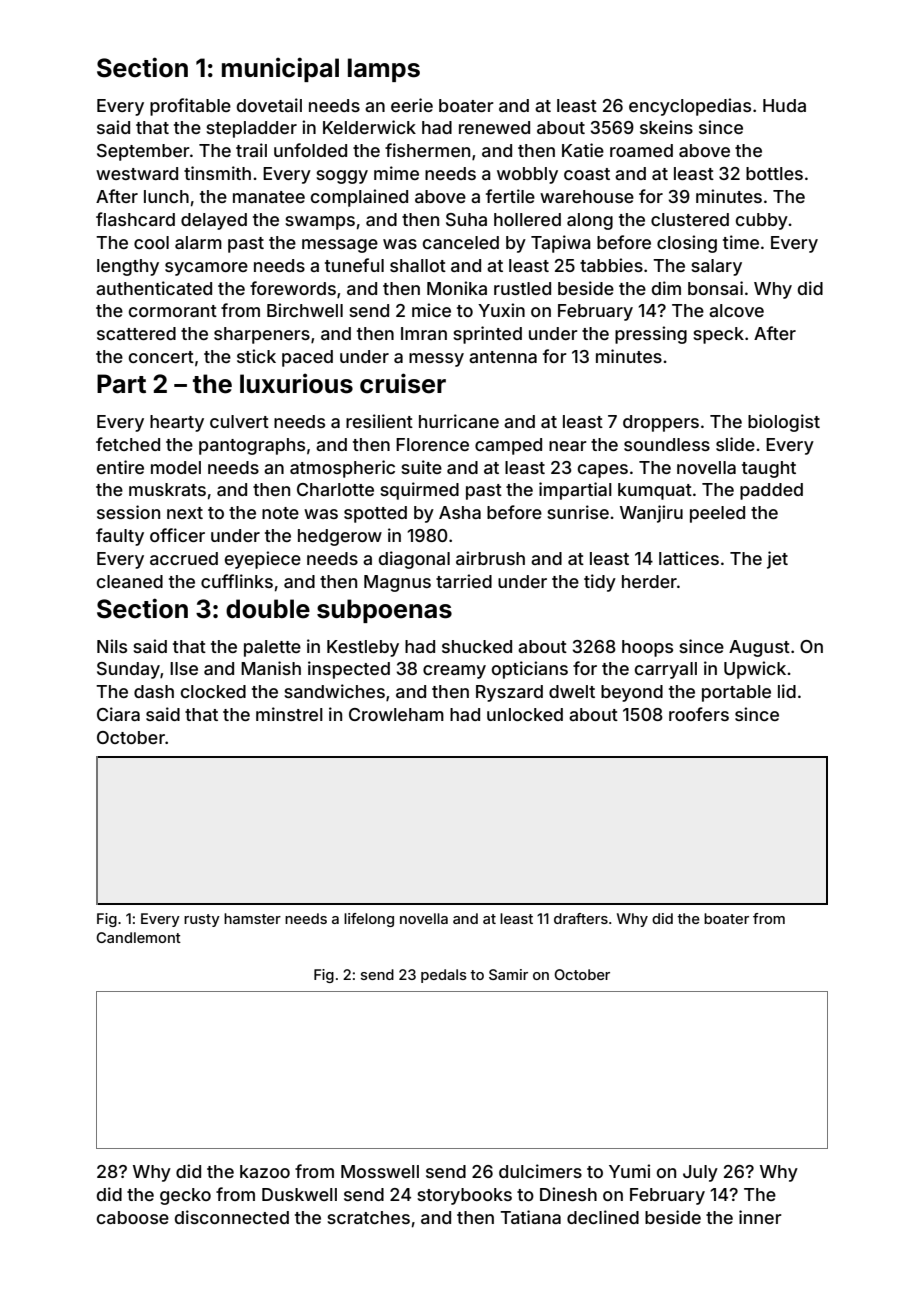 This screenshot has width=924, height=1308. Describe the element at coordinates (699, 714) in the screenshot. I see `roofers` at that location.
